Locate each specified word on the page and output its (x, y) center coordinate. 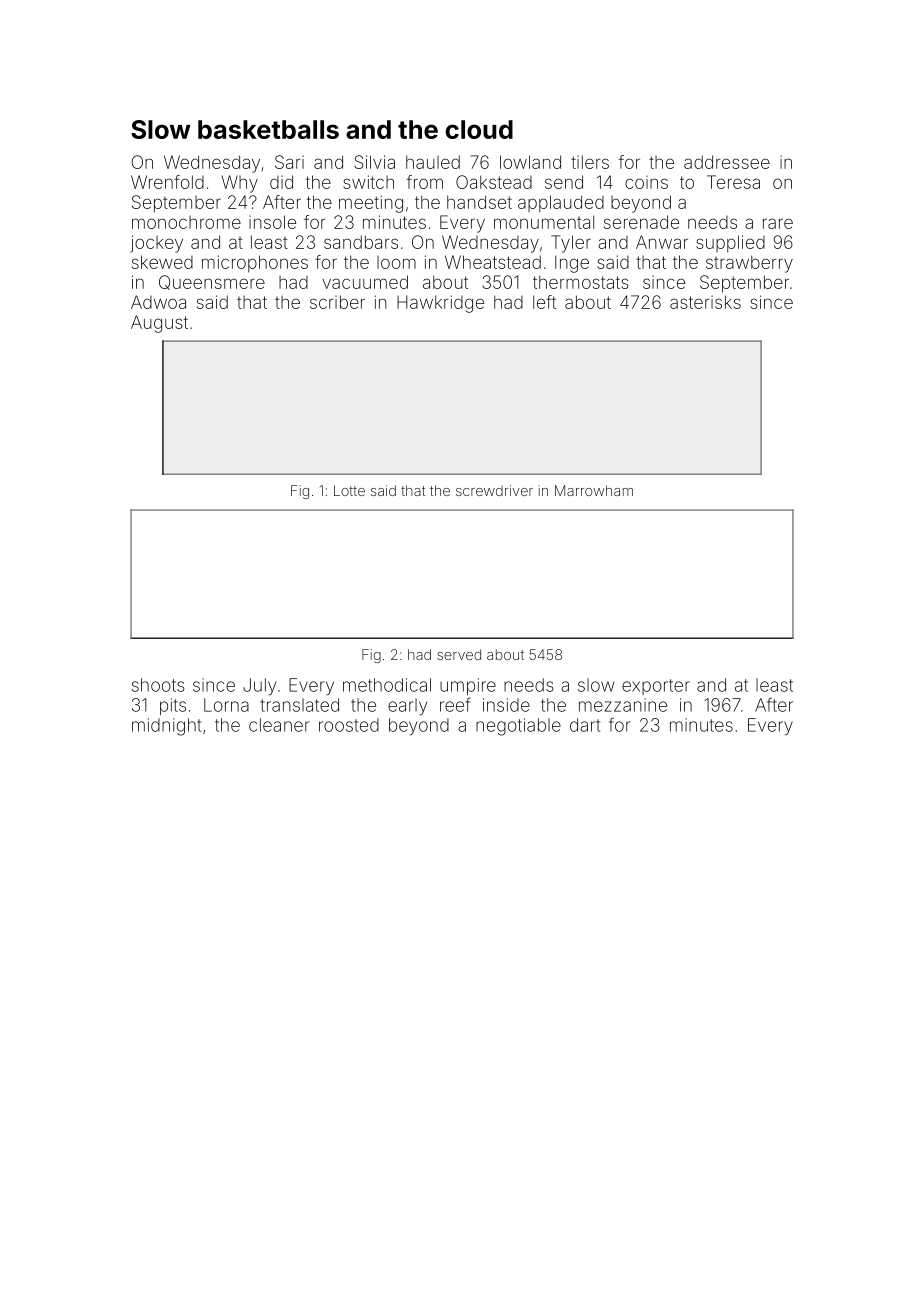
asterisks (705, 302)
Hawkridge (440, 304)
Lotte (349, 490)
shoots (158, 685)
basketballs (268, 129)
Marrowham (594, 490)
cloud (479, 129)
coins (646, 182)
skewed (162, 262)
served (459, 654)
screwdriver (494, 490)
